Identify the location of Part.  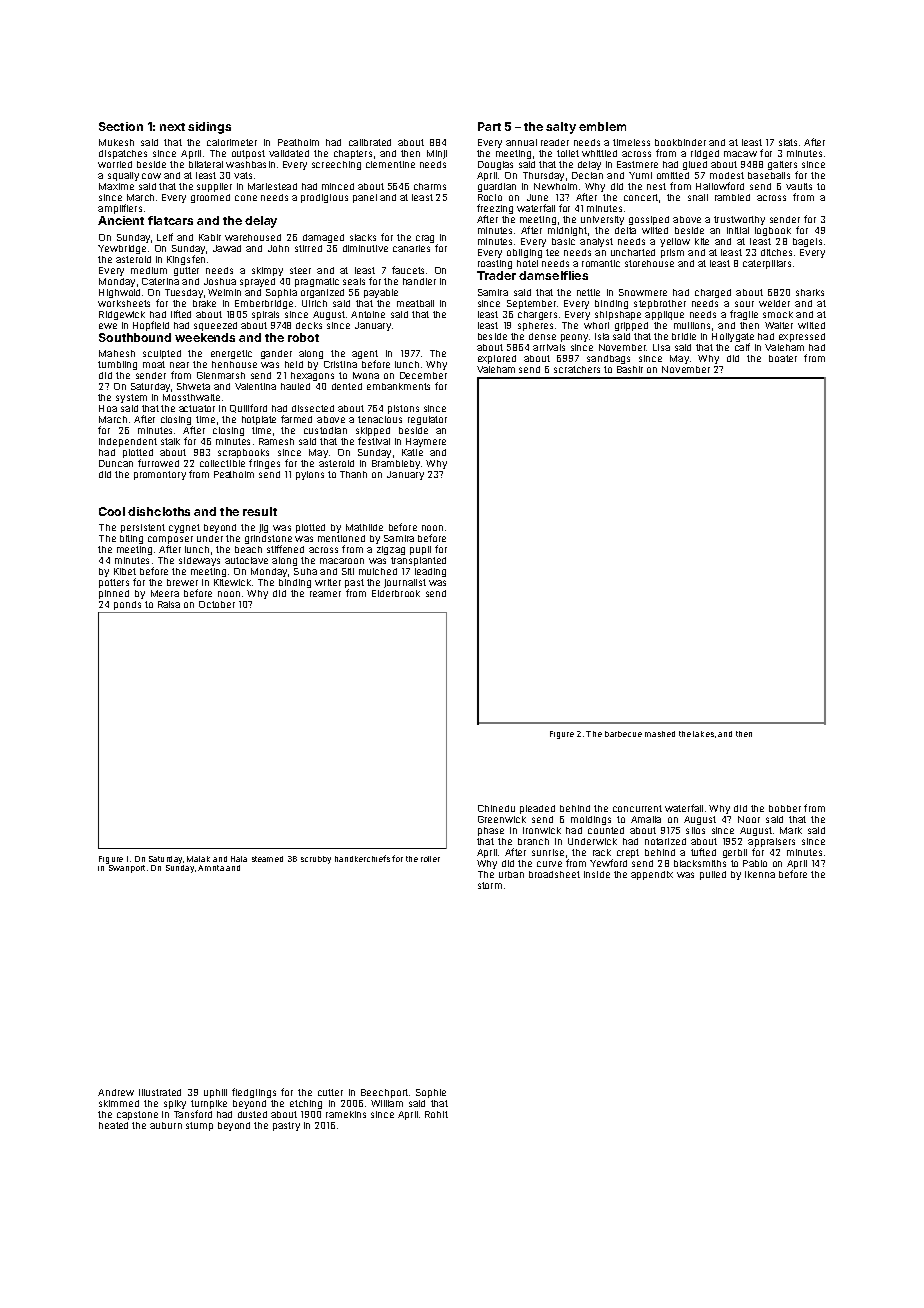
(489, 126).
